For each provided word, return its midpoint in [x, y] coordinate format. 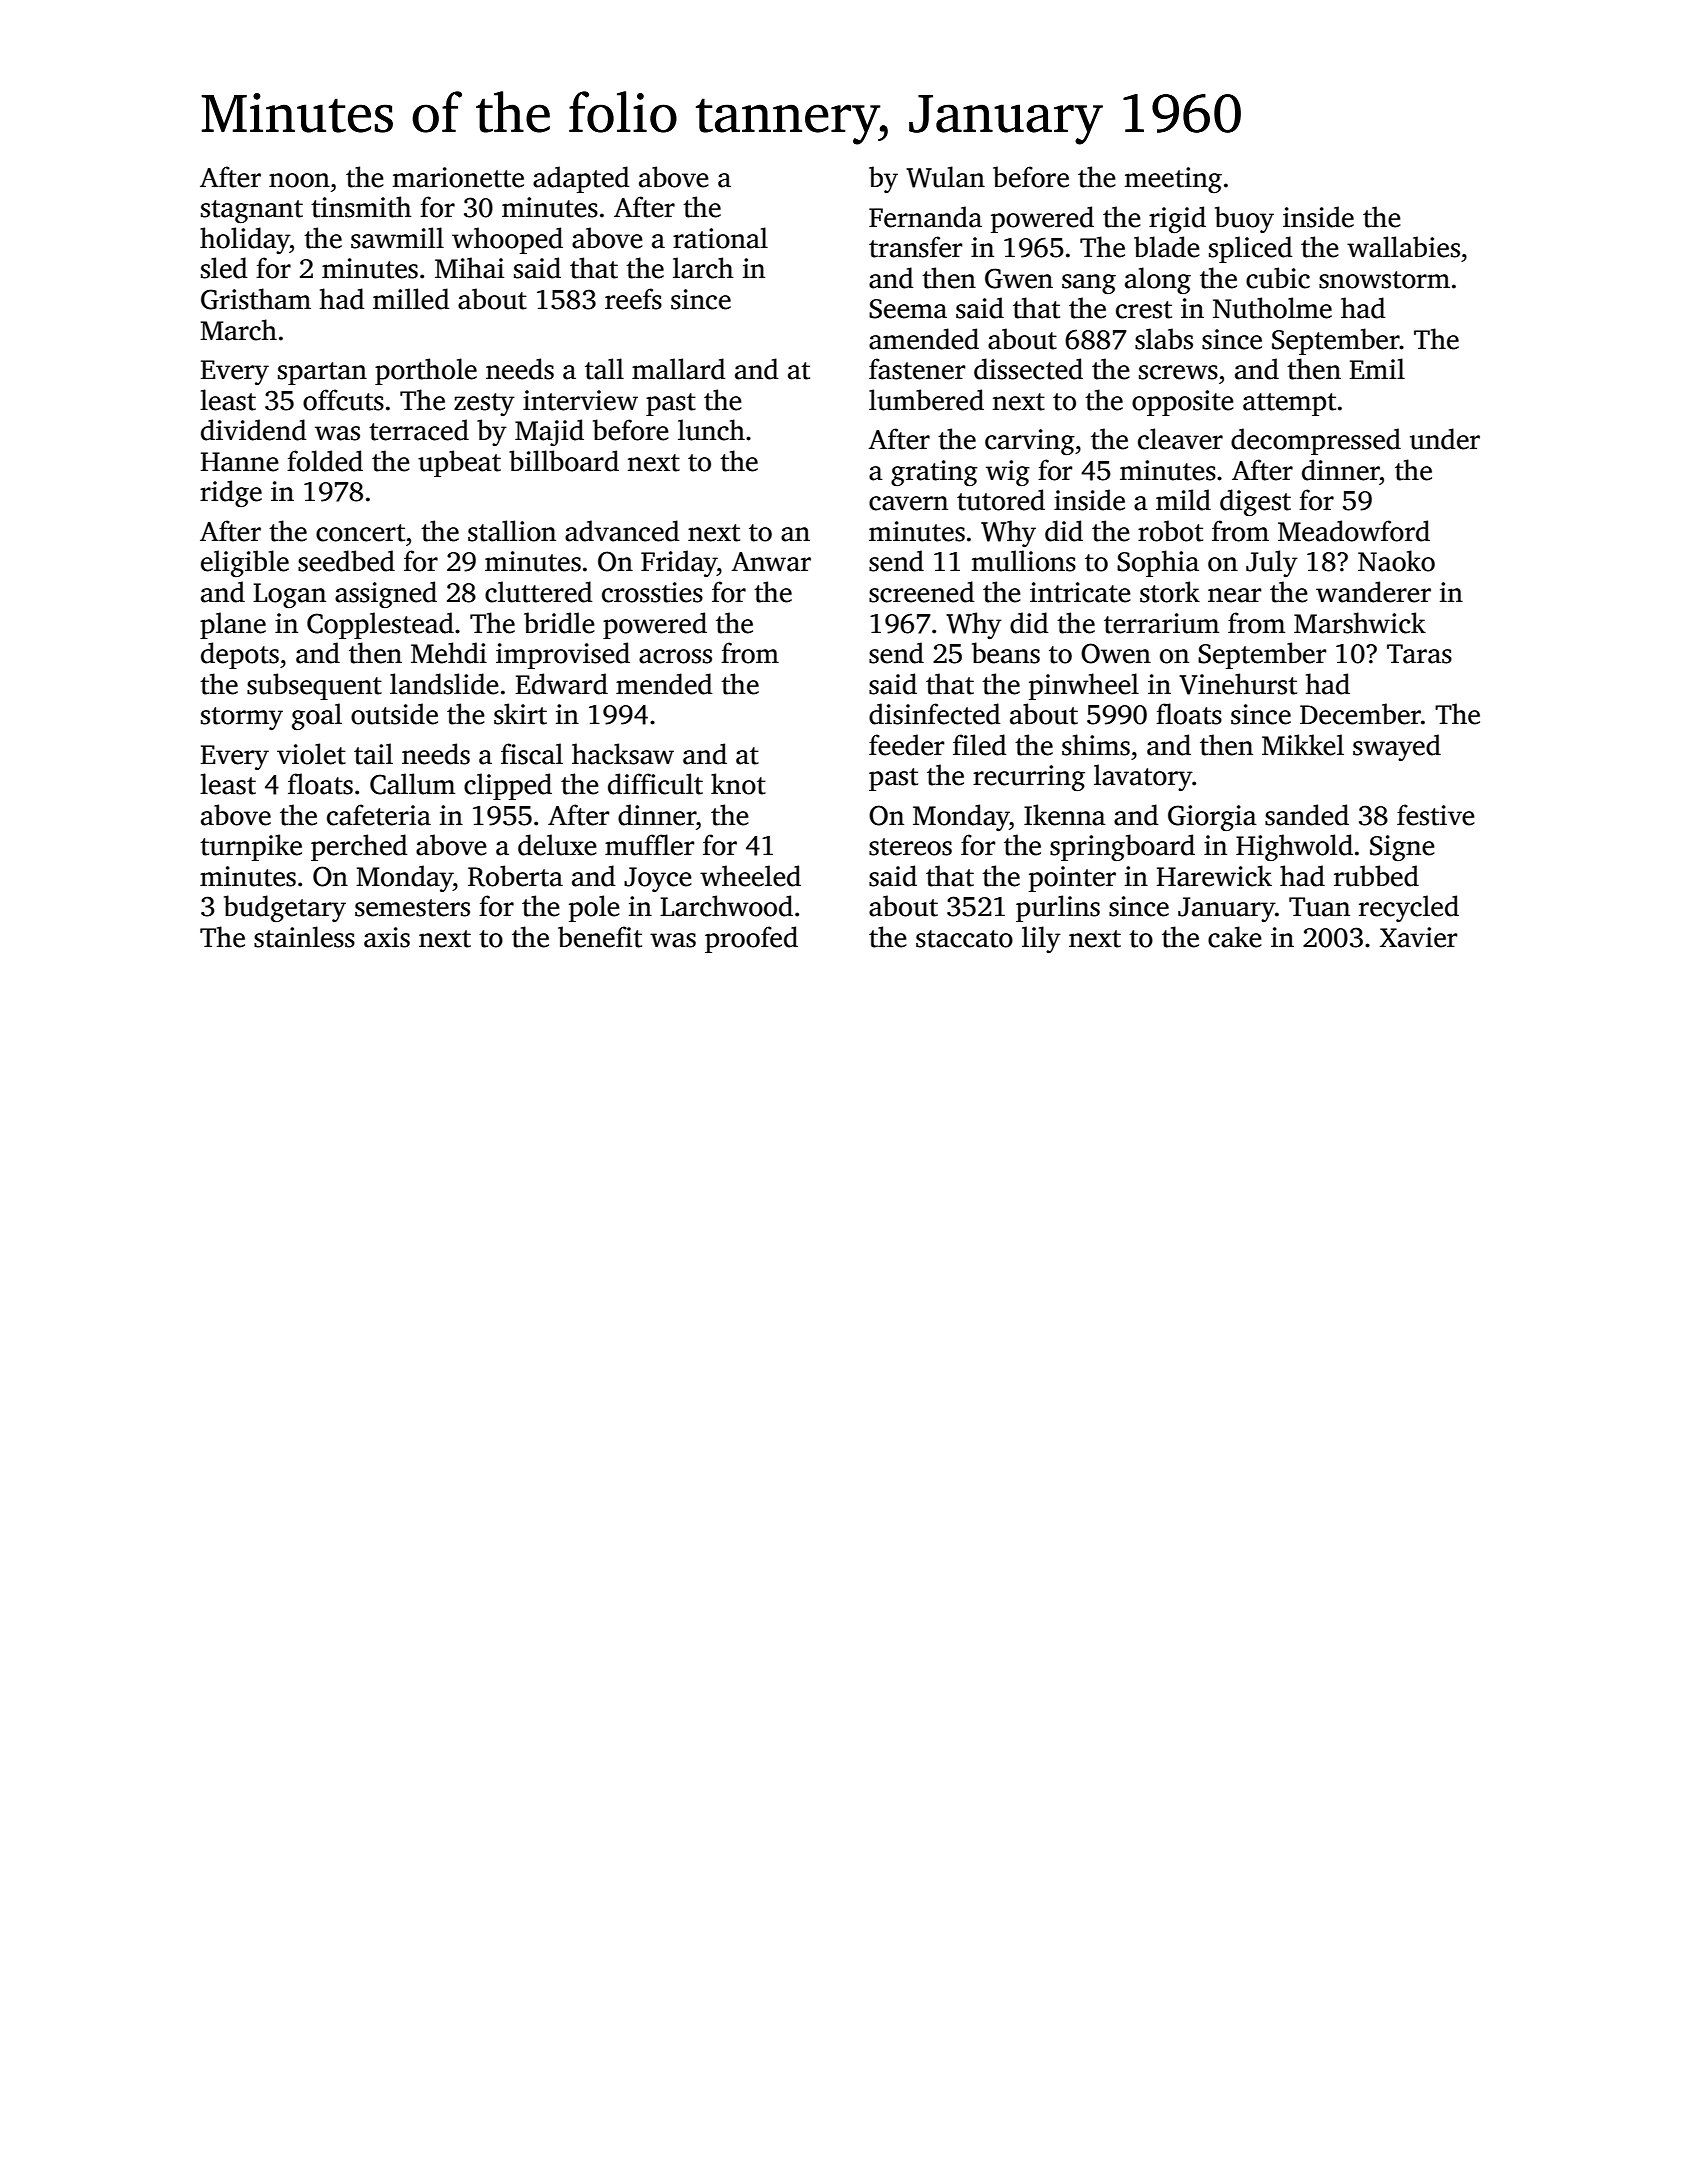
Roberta [515, 876]
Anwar [771, 562]
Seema [908, 309]
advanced [622, 531]
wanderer [1373, 592]
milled [411, 299]
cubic [1278, 278]
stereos [910, 847]
